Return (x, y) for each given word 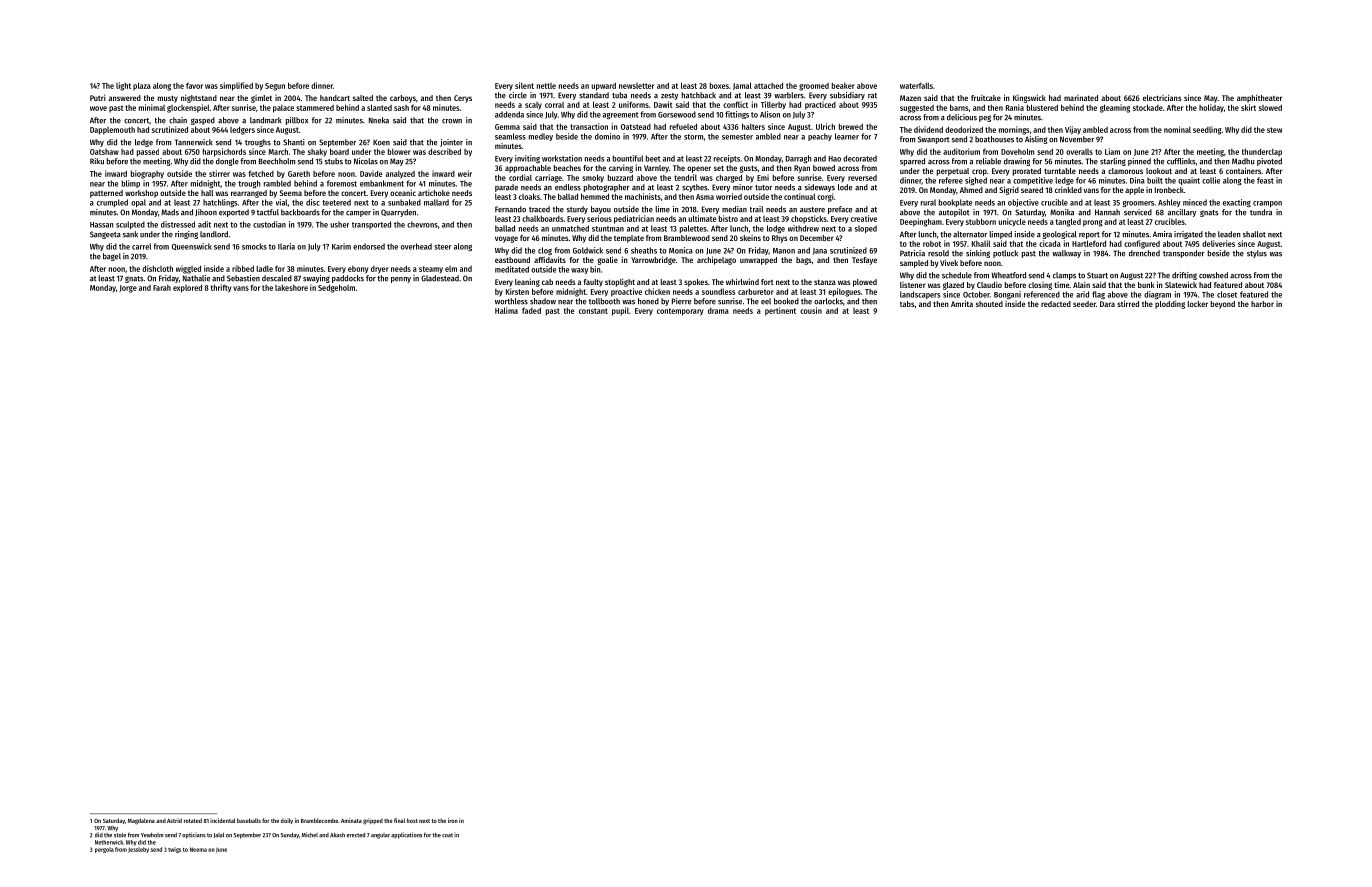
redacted (1056, 304)
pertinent (780, 311)
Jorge (128, 289)
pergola (104, 850)
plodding (1170, 304)
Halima (506, 310)
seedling (1207, 130)
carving (621, 168)
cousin (811, 310)
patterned (106, 194)
